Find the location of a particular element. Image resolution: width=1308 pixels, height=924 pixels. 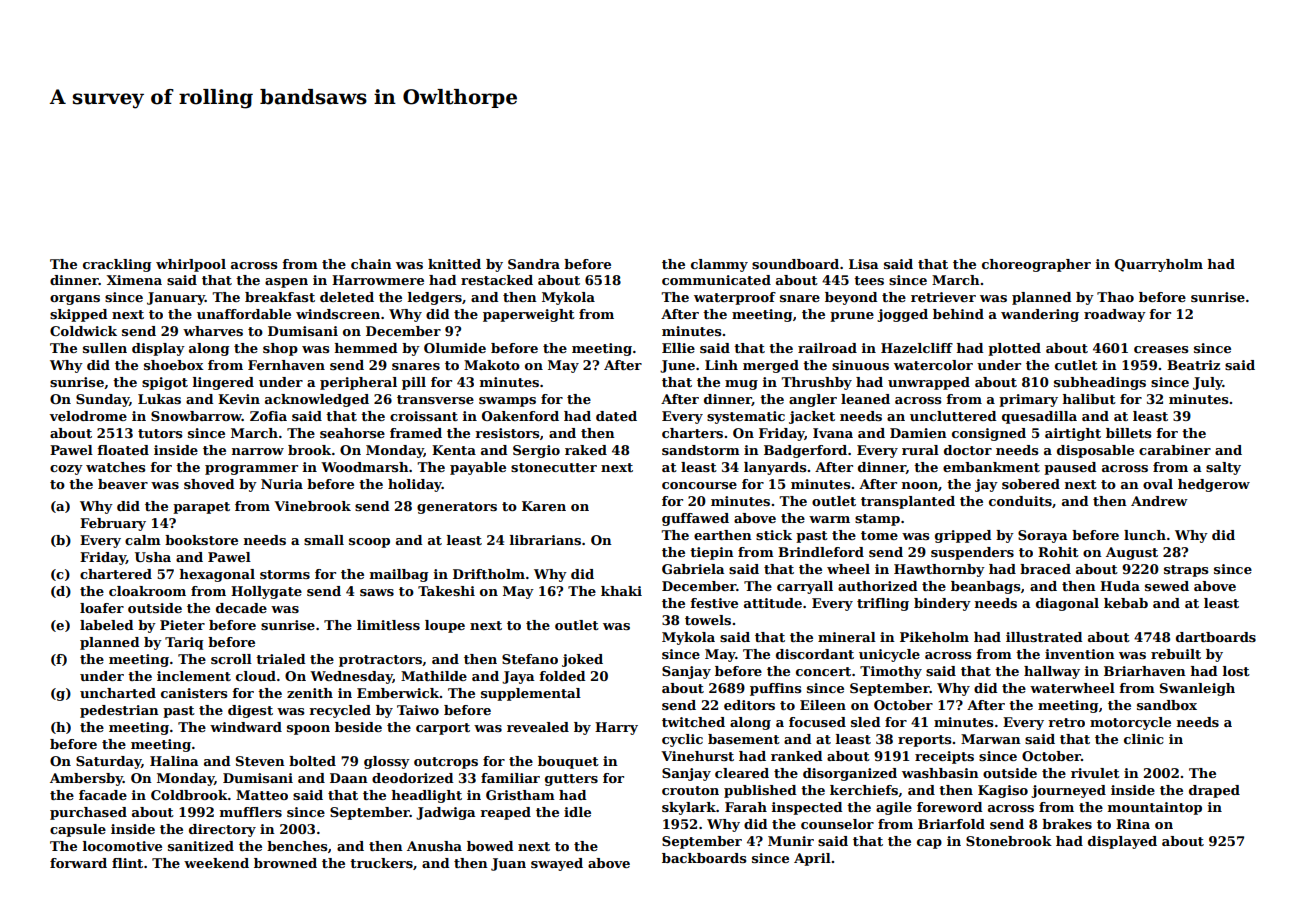

straps is located at coordinates (1186, 571).
